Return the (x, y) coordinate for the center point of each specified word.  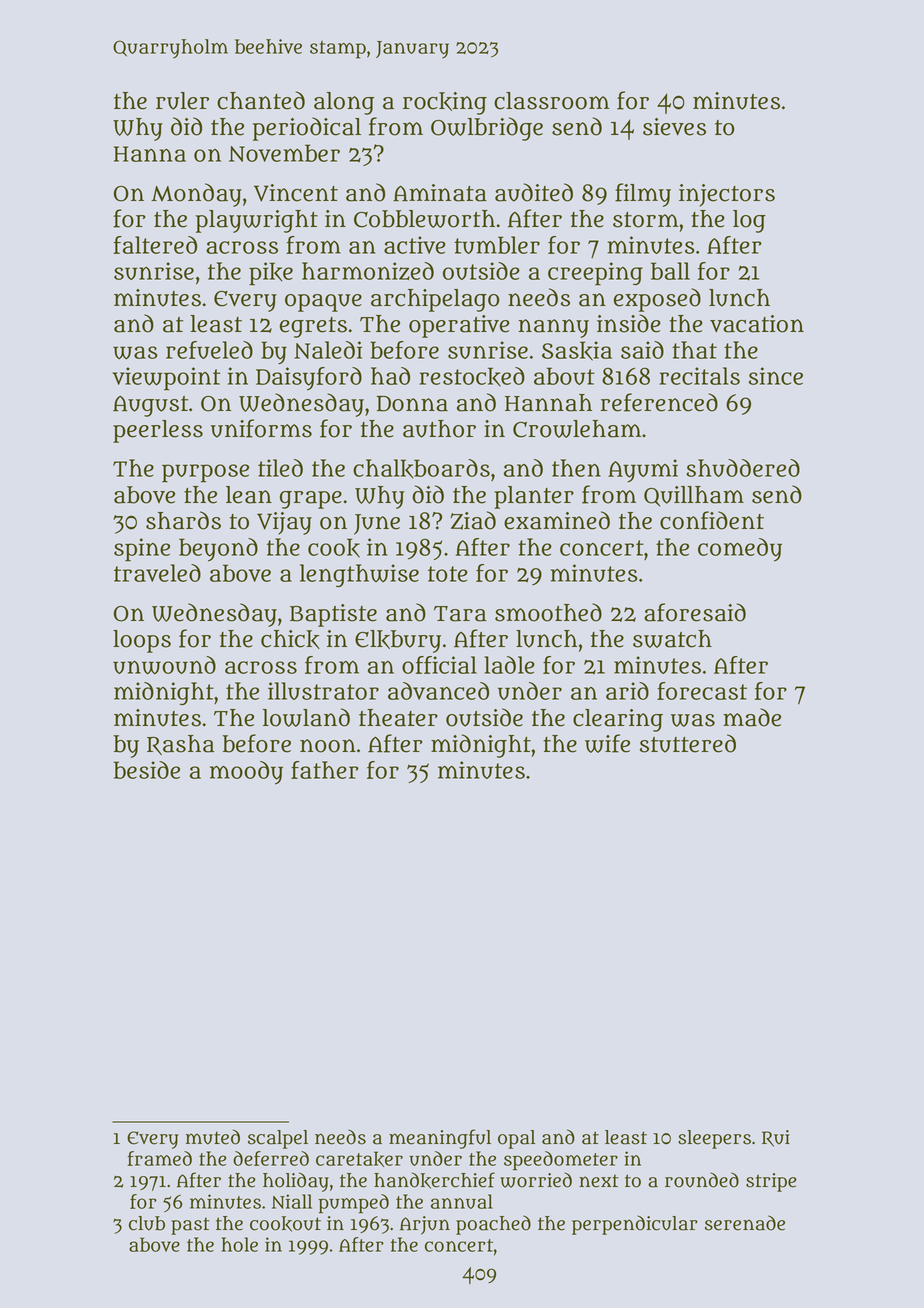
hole (240, 1244)
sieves (674, 127)
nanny (553, 328)
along (344, 103)
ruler (182, 101)
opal (517, 1139)
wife (607, 743)
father (325, 770)
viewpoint (166, 379)
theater (398, 718)
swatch (672, 639)
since (776, 376)
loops (142, 641)
